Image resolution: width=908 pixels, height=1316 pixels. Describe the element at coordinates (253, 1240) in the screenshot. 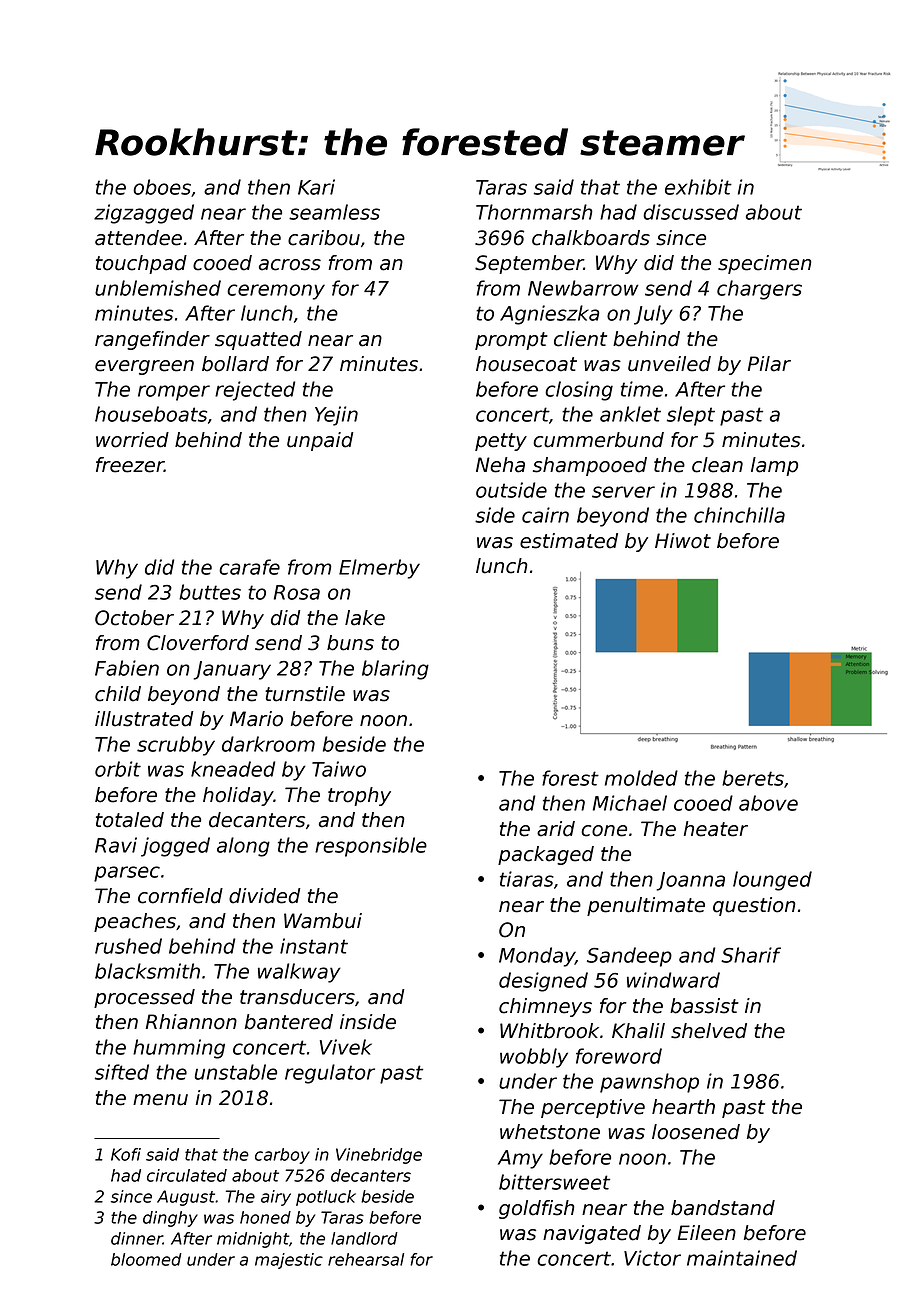

I see `midnight` at that location.
